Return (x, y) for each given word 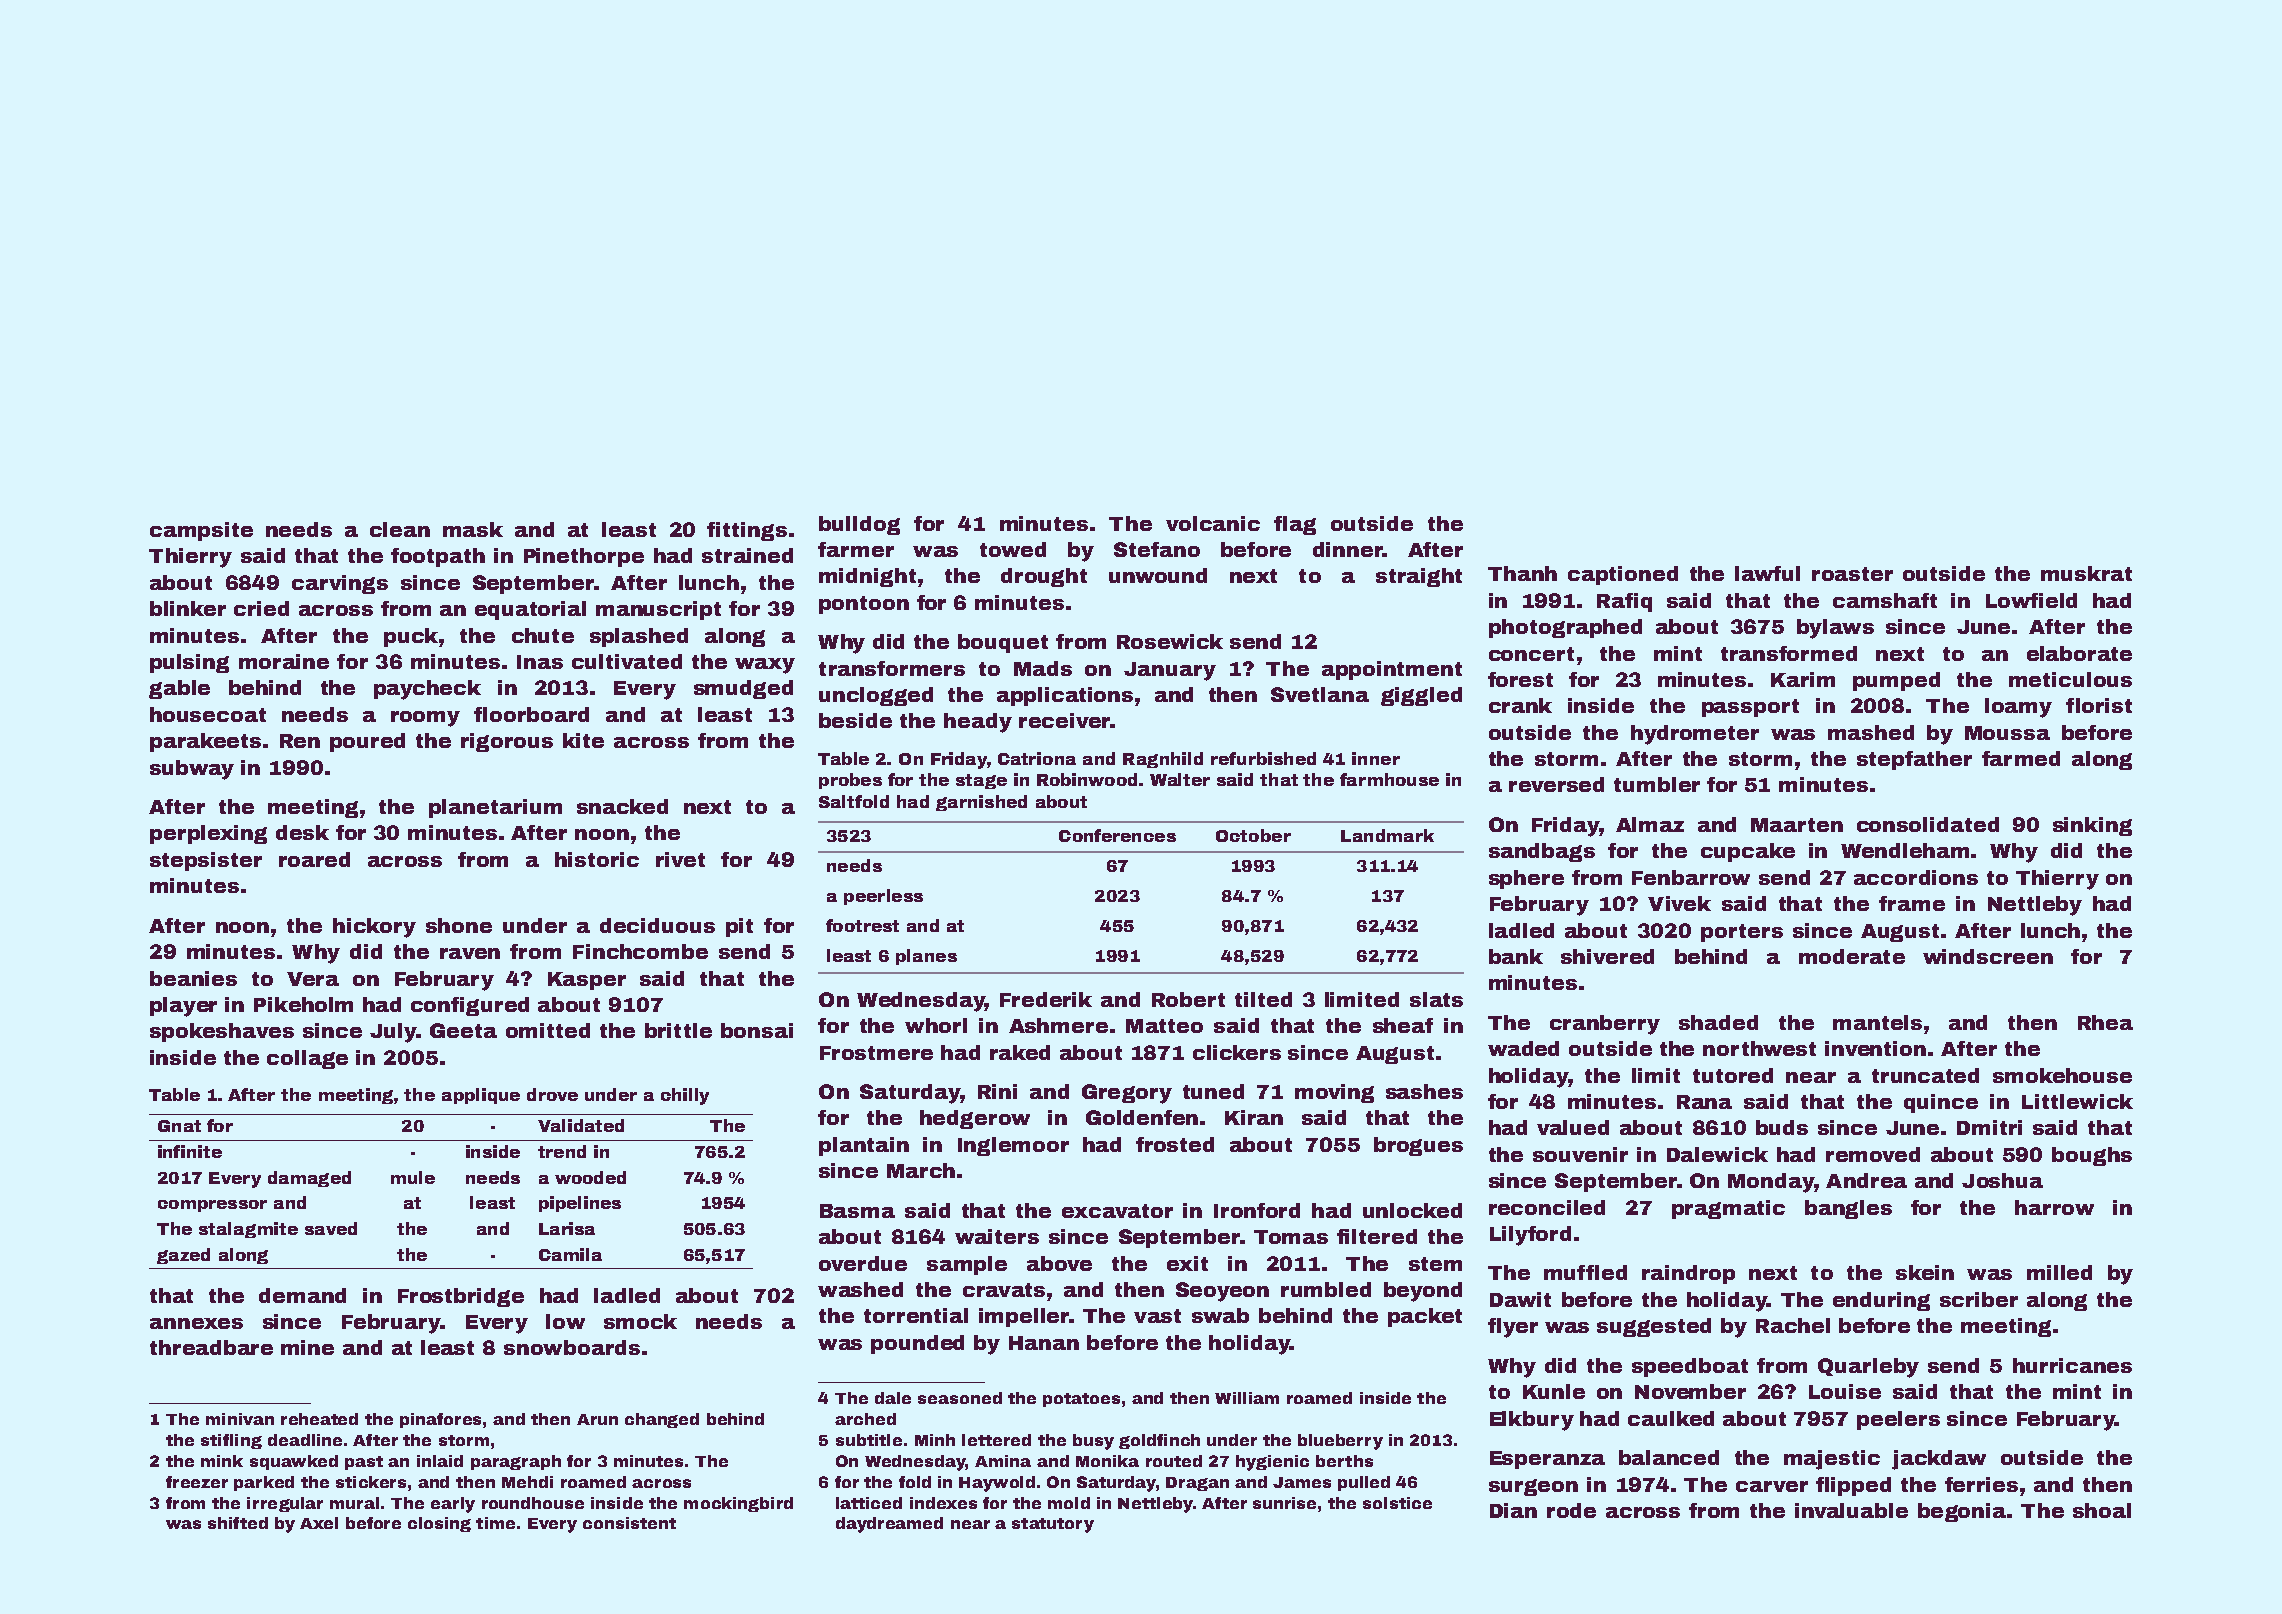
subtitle (869, 1440)
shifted (238, 1523)
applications (1065, 696)
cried (261, 608)
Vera (313, 979)
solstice (1397, 1503)
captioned (1623, 575)
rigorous (507, 742)
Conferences (1117, 835)
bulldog (859, 525)
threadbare (211, 1347)
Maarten (1797, 825)
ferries (1981, 1484)
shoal (2102, 1510)
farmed (2021, 758)
